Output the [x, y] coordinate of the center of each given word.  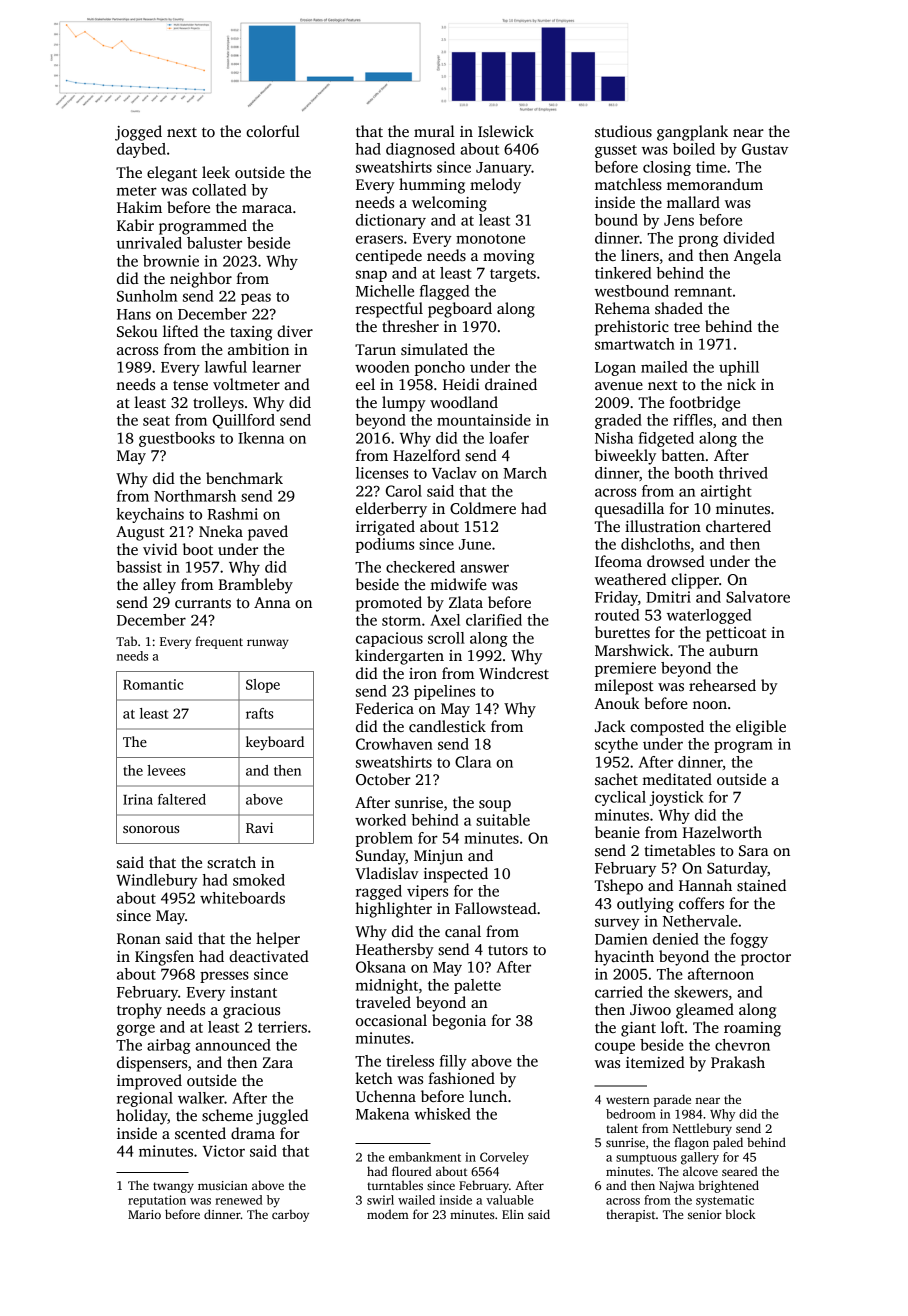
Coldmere [483, 508]
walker [201, 1098]
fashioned [461, 1078]
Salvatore [758, 597]
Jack [610, 726]
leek [216, 172]
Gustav [765, 149]
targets [513, 275]
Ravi [259, 827]
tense [190, 385]
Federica [385, 708]
